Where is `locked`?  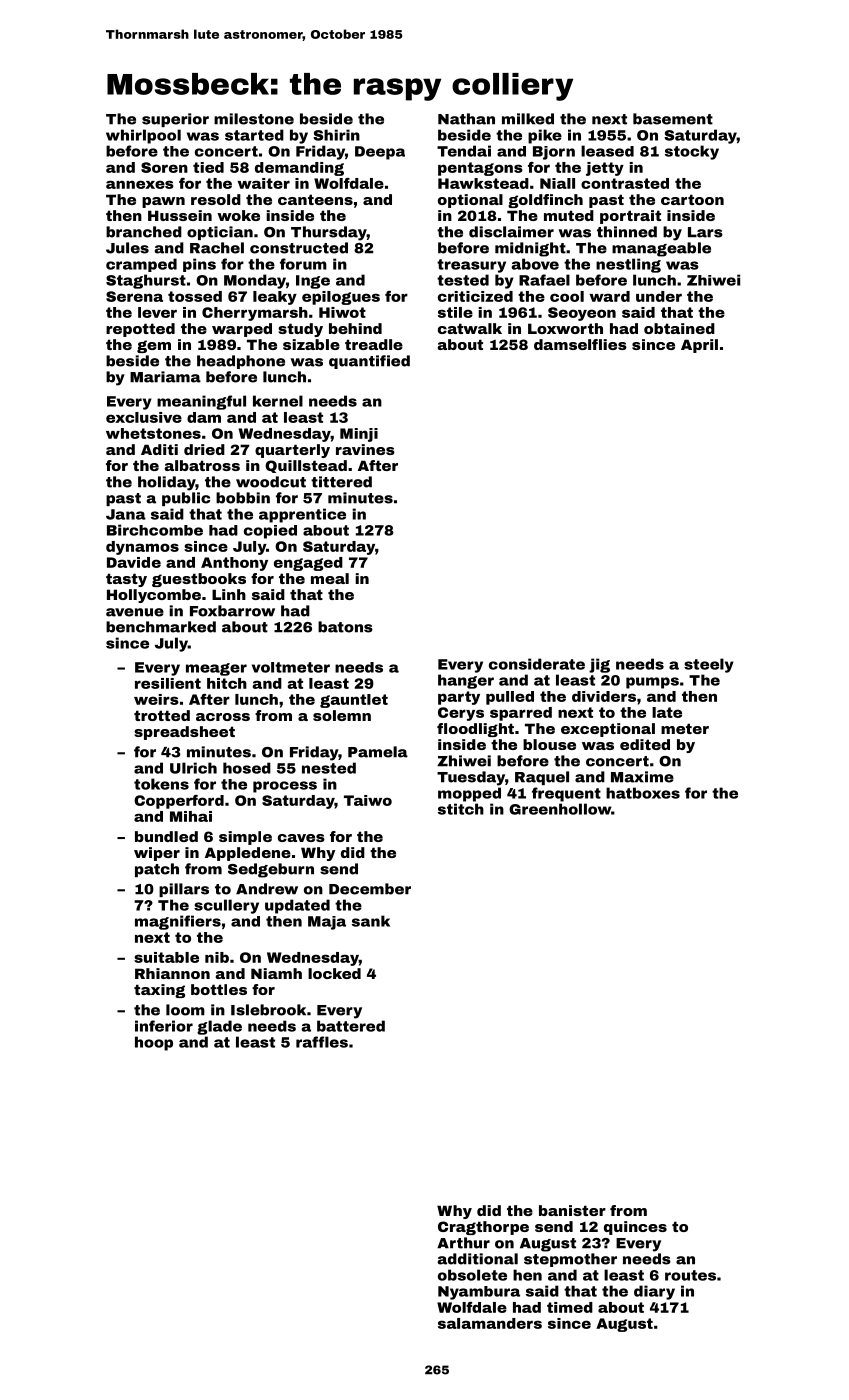
locked is located at coordinates (334, 973).
